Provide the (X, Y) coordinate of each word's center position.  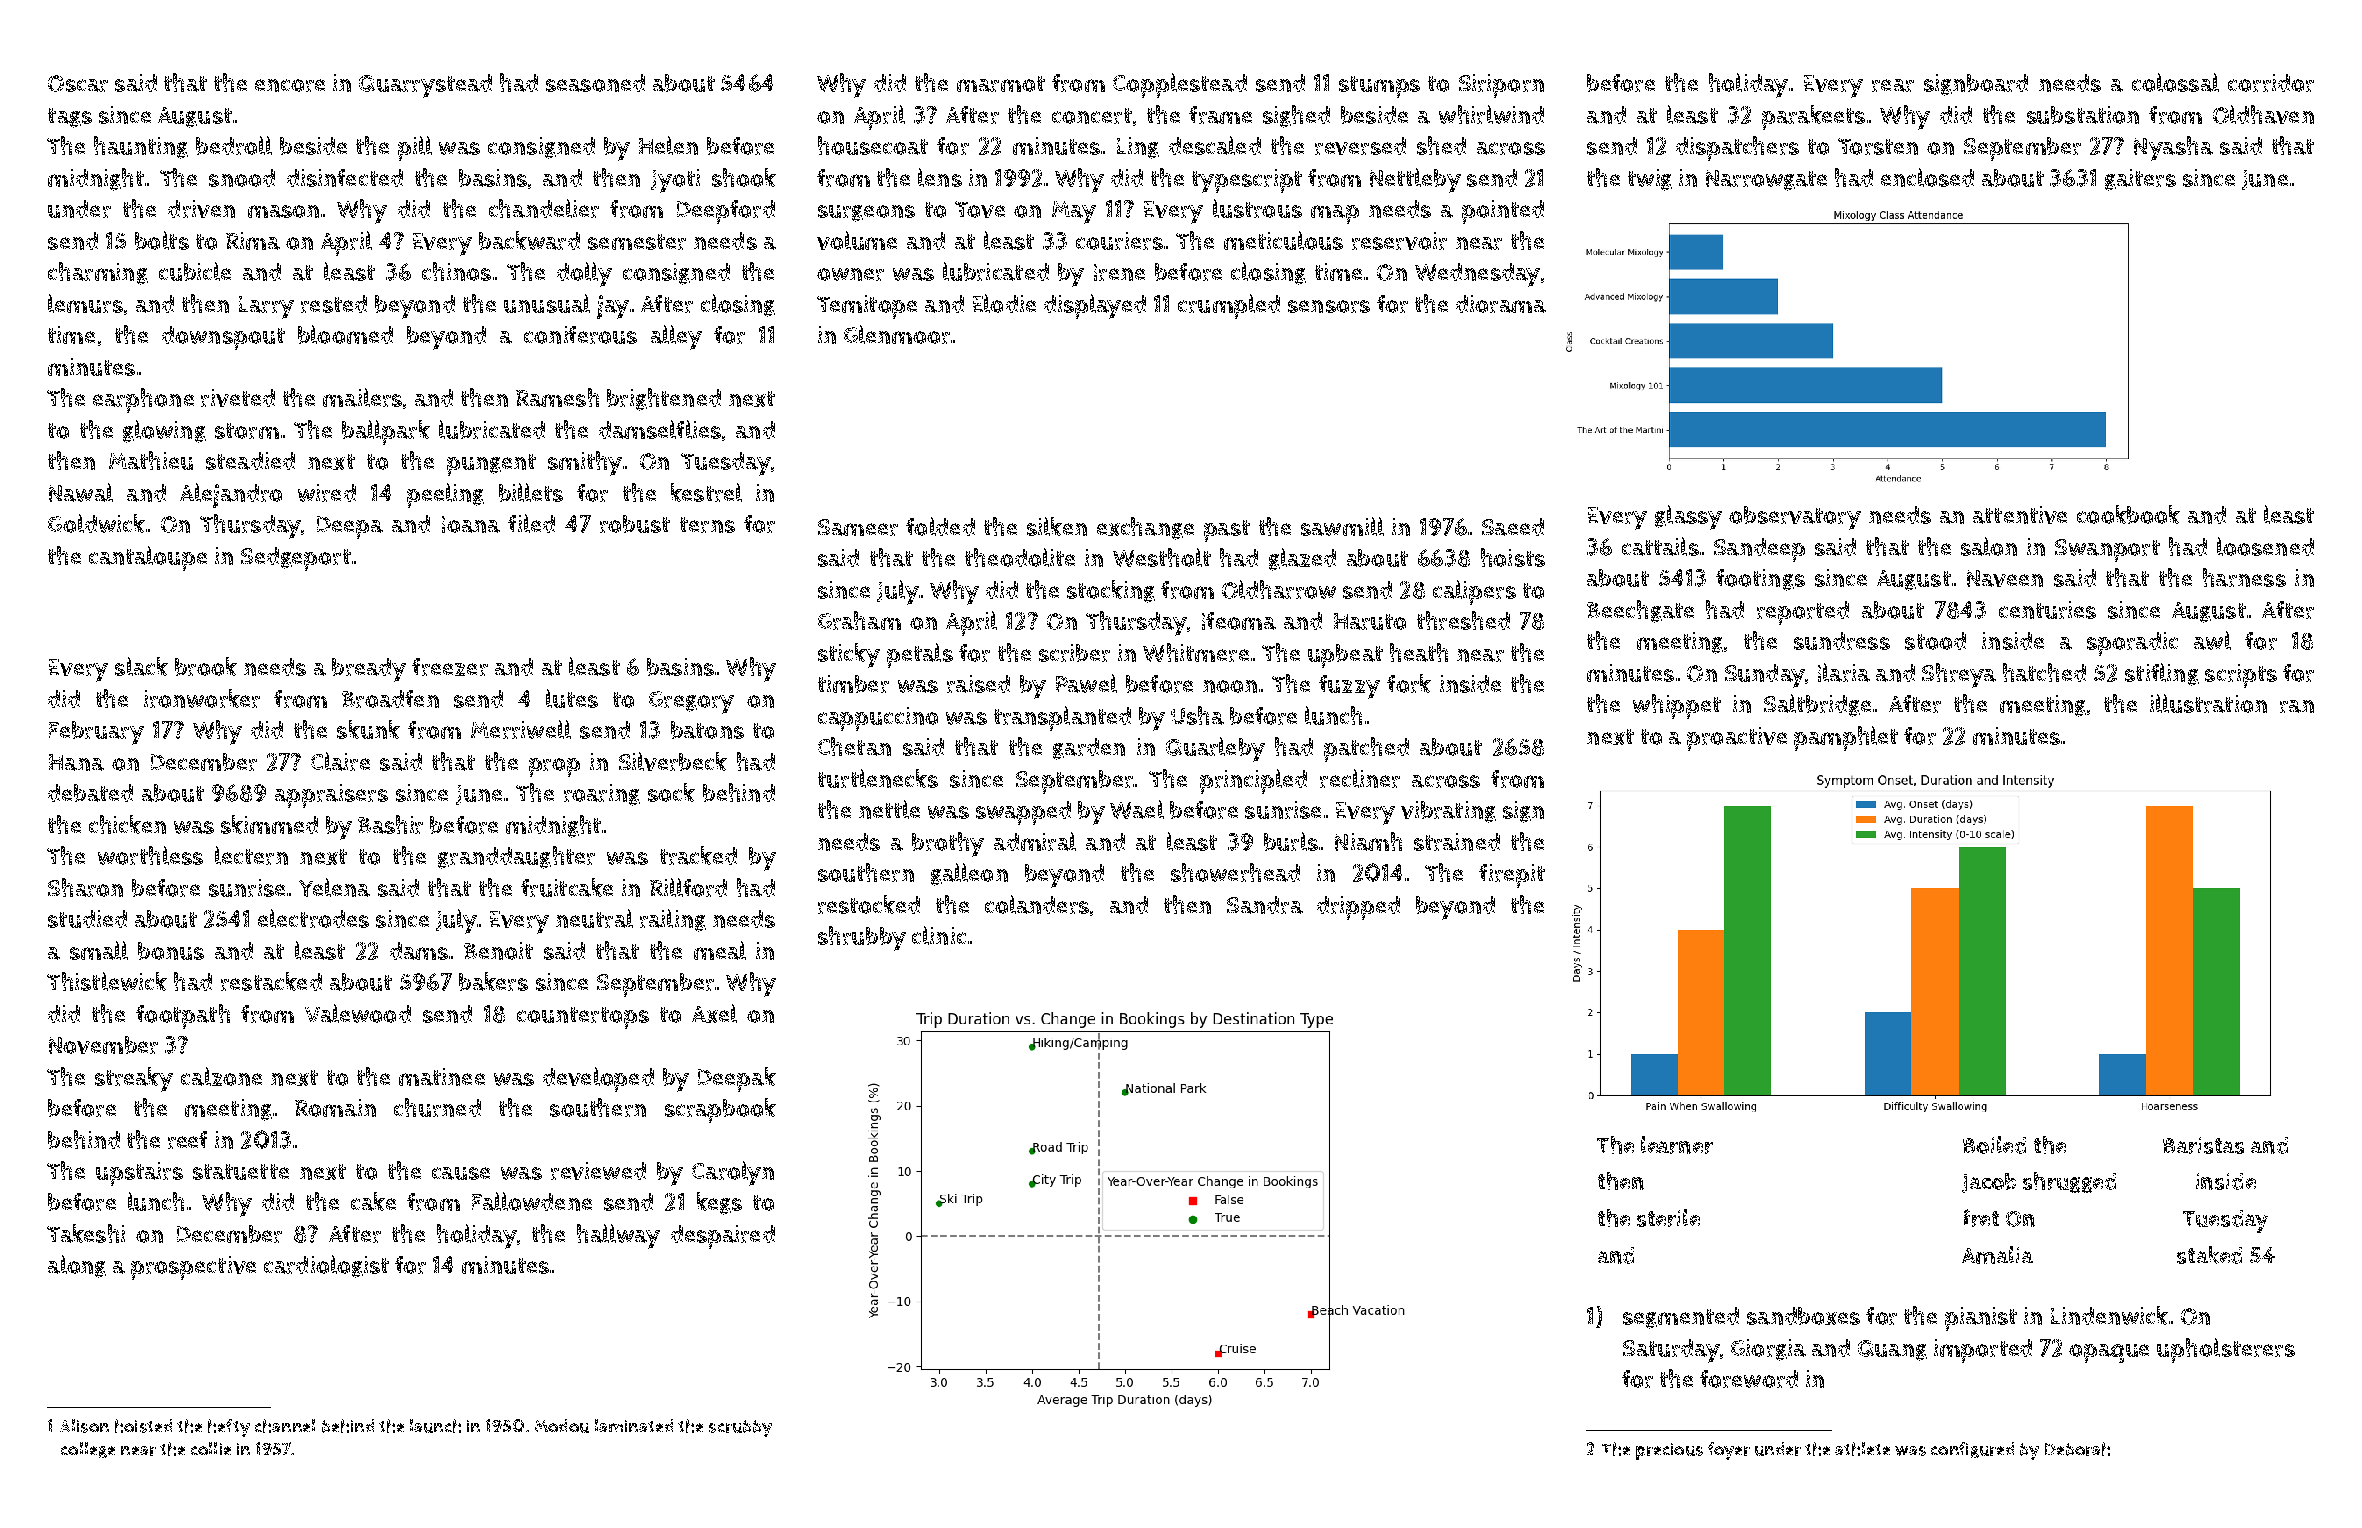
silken (1057, 526)
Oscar (78, 83)
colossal (2175, 82)
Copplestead (1180, 85)
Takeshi (86, 1233)
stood (1935, 641)
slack (141, 666)
